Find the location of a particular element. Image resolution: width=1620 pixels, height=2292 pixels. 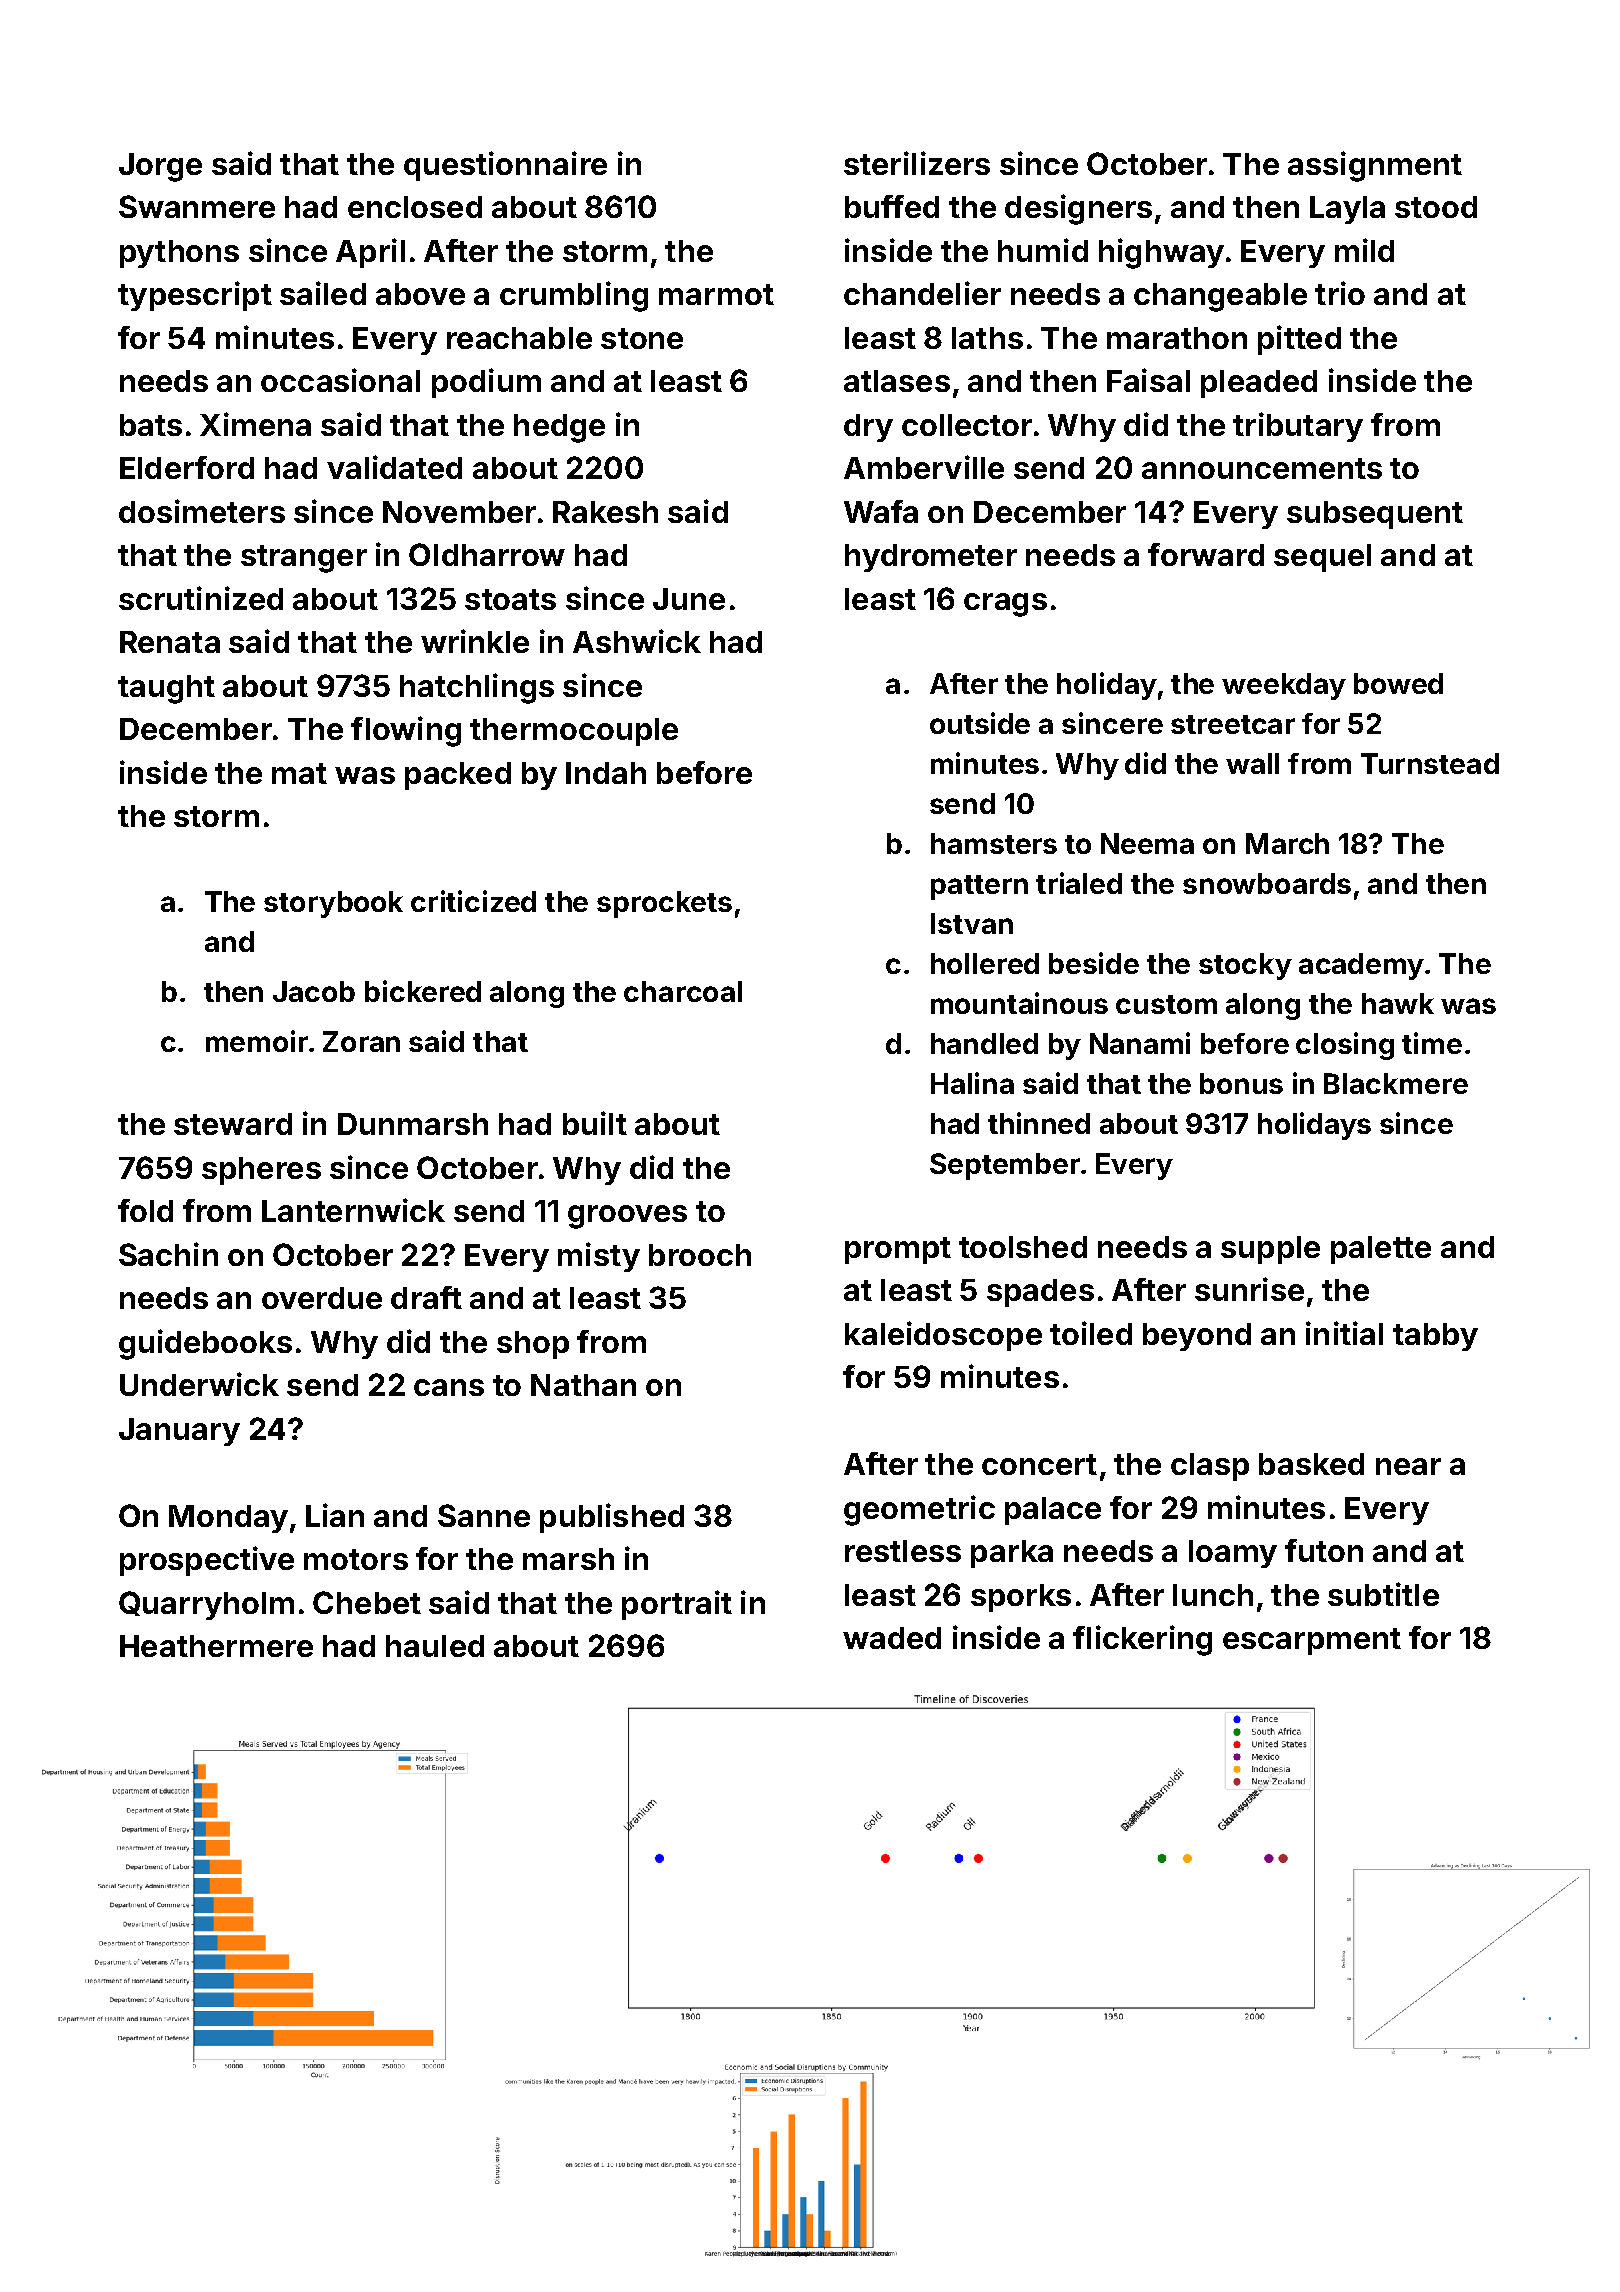

clasp is located at coordinates (1210, 1467).
